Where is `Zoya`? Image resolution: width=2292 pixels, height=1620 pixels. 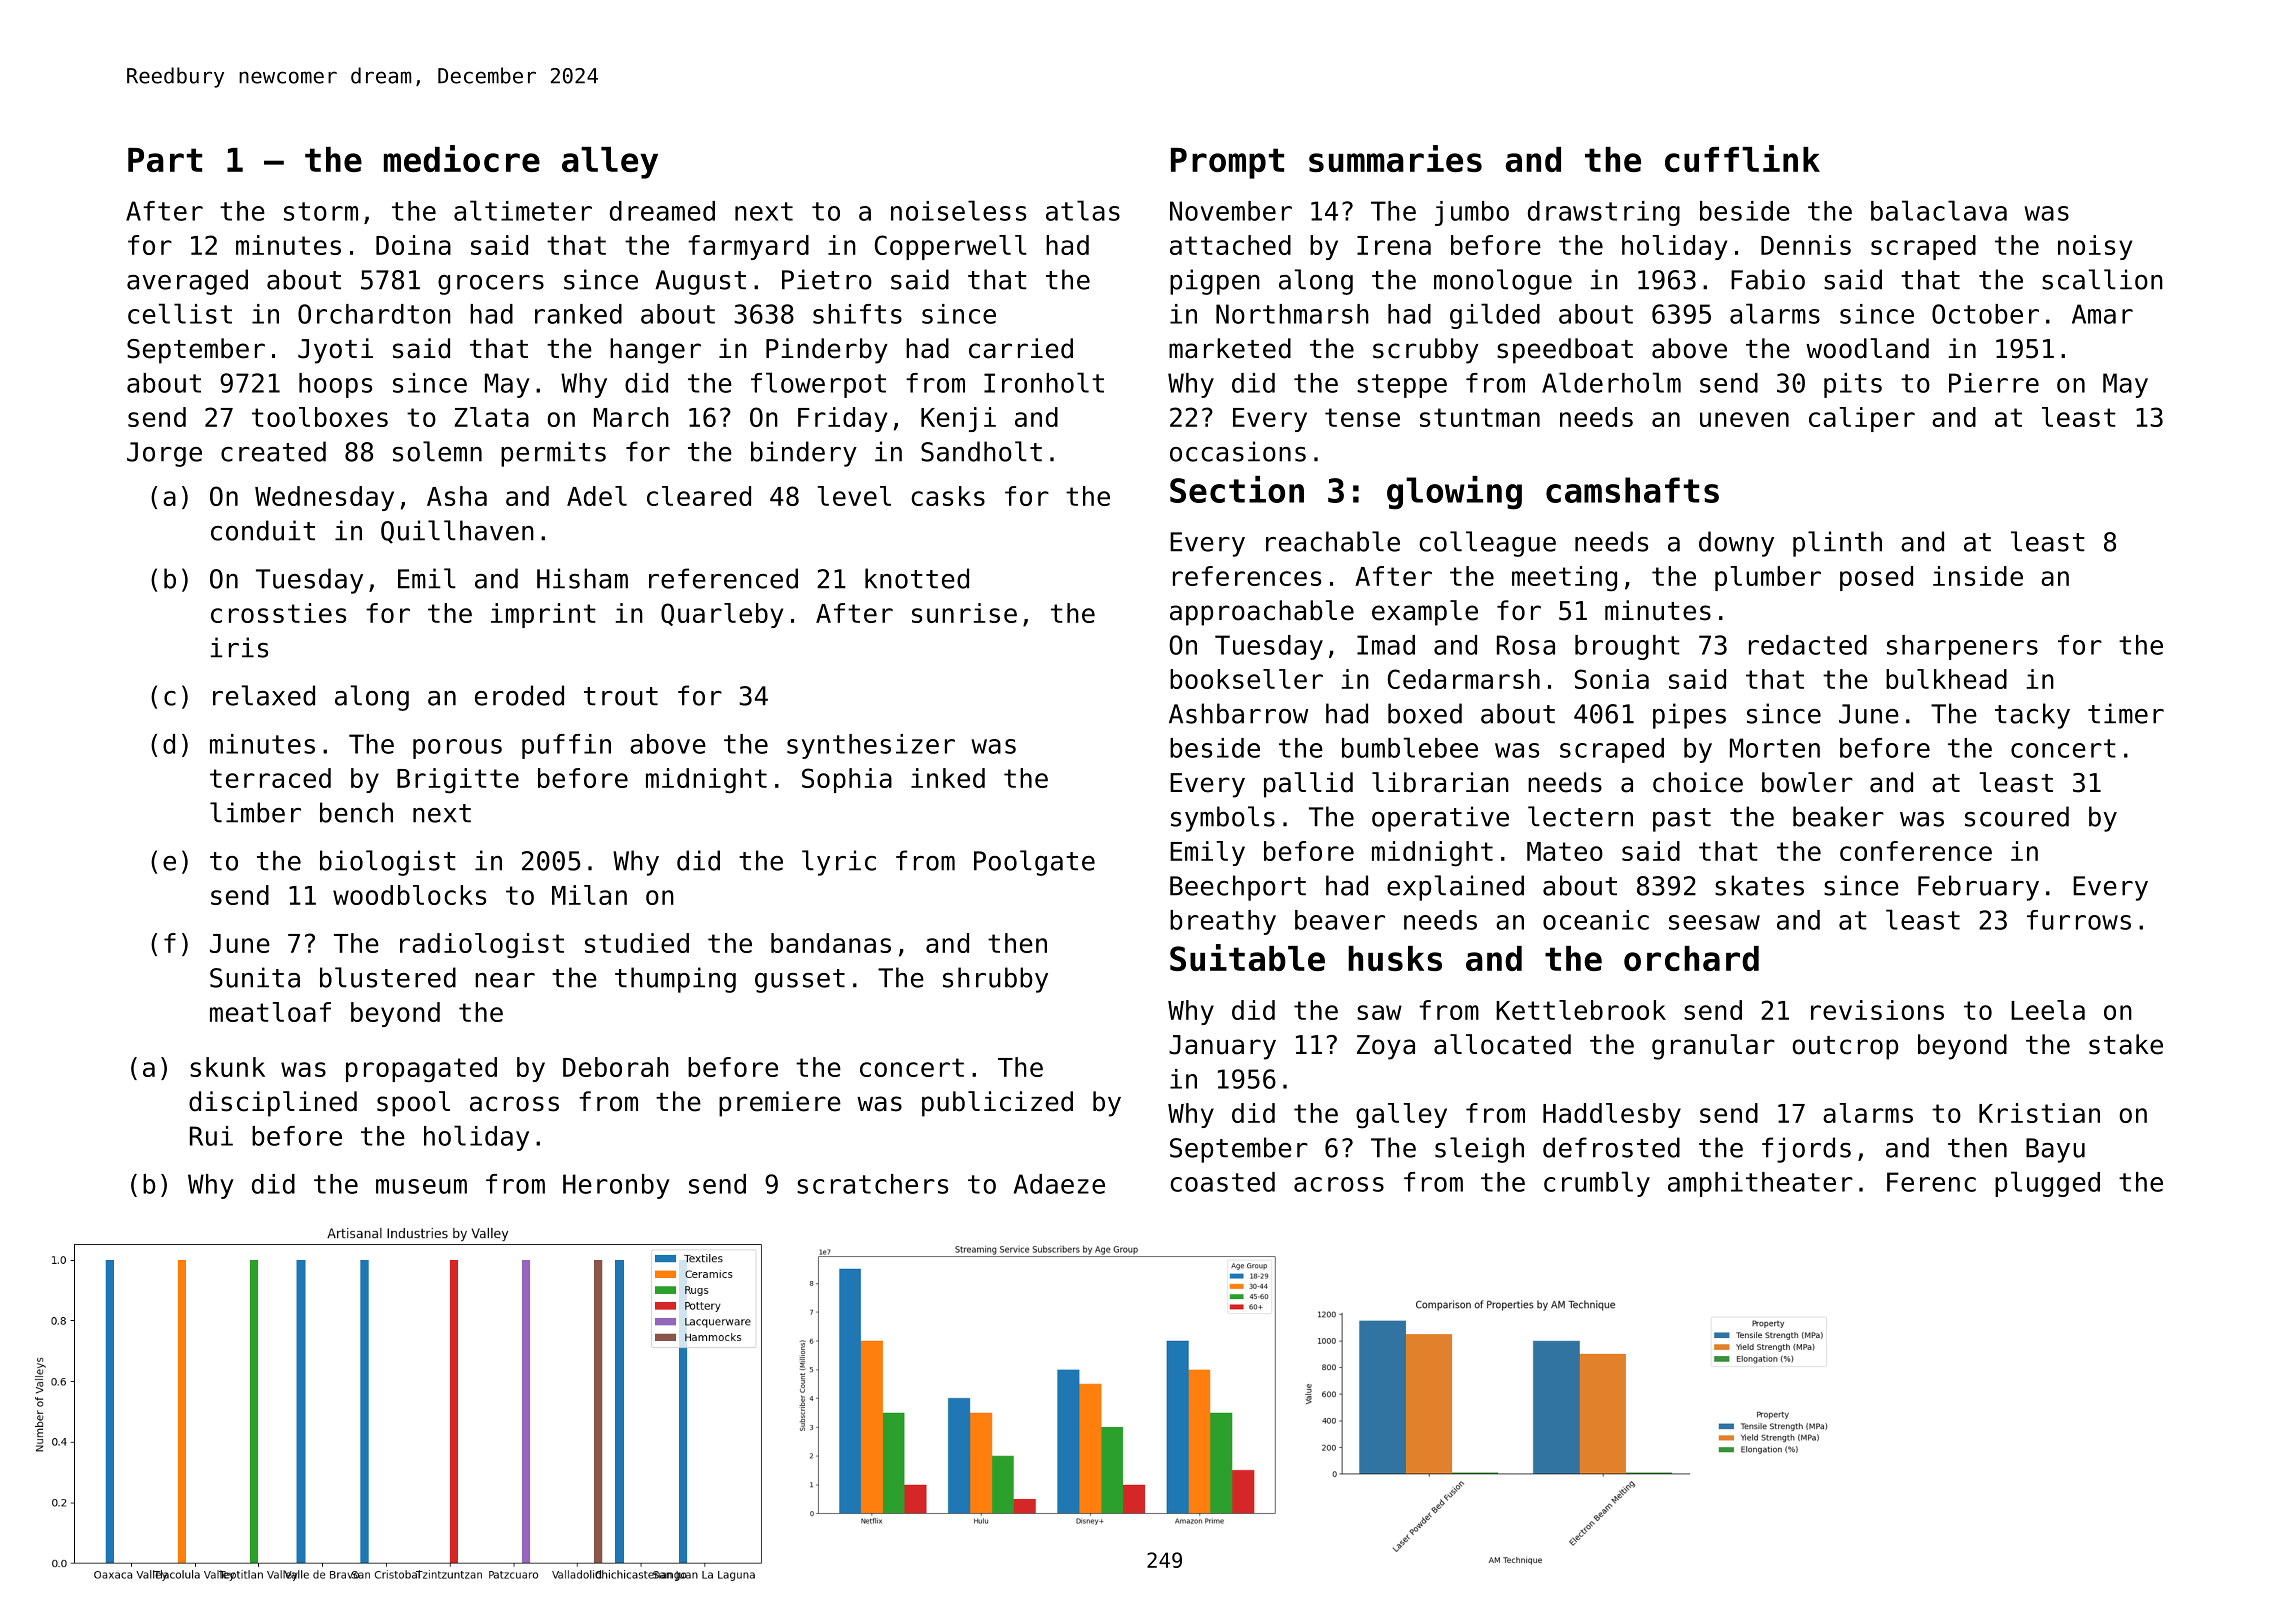 Zoya is located at coordinates (1386, 1047).
